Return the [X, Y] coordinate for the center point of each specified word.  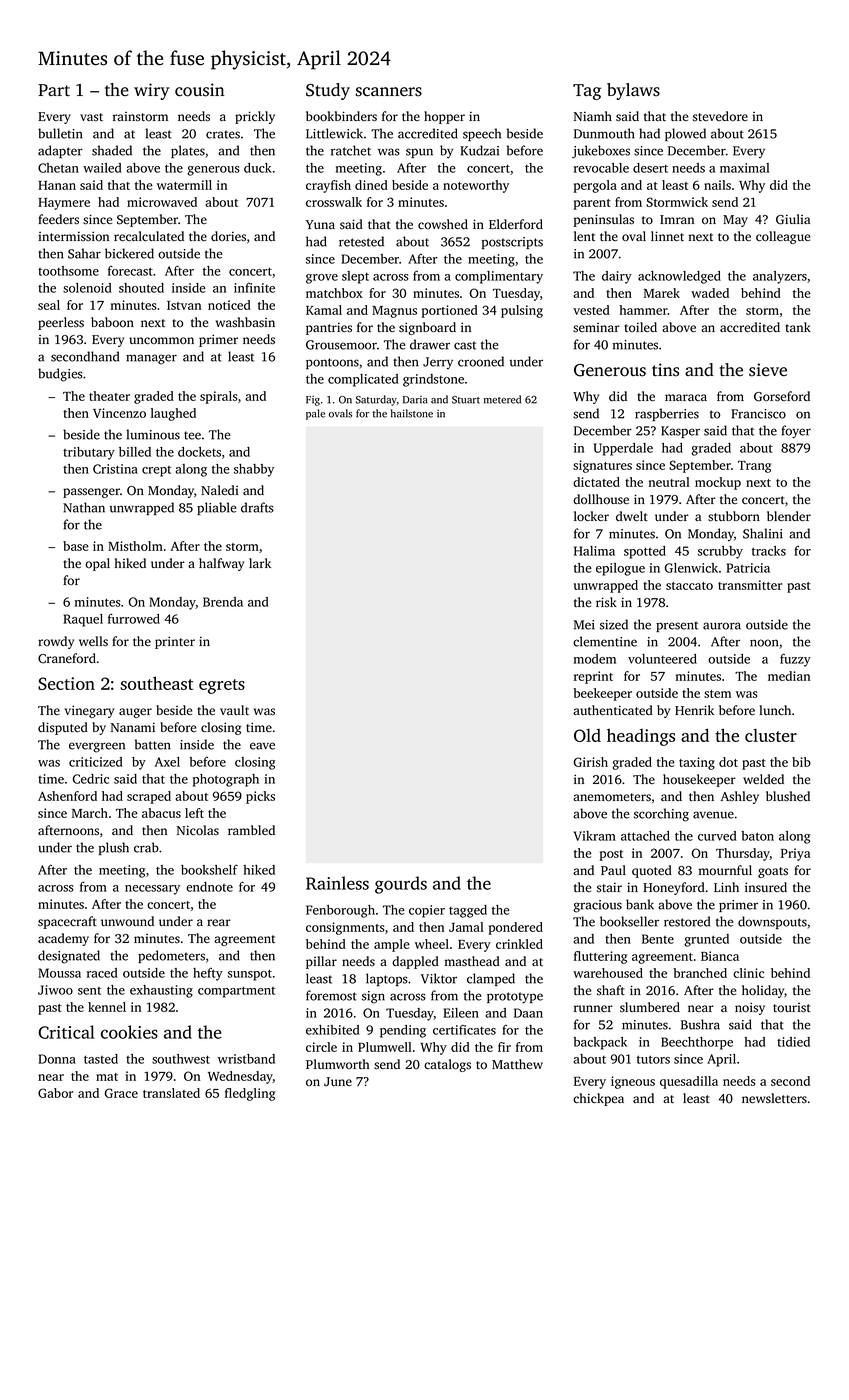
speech [482, 134]
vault [234, 710]
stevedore [720, 116]
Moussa [59, 973]
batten [152, 744]
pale [315, 414]
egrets [222, 686]
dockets [199, 452]
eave [262, 746]
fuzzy [795, 660]
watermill [184, 185]
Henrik [694, 710]
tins [665, 370]
